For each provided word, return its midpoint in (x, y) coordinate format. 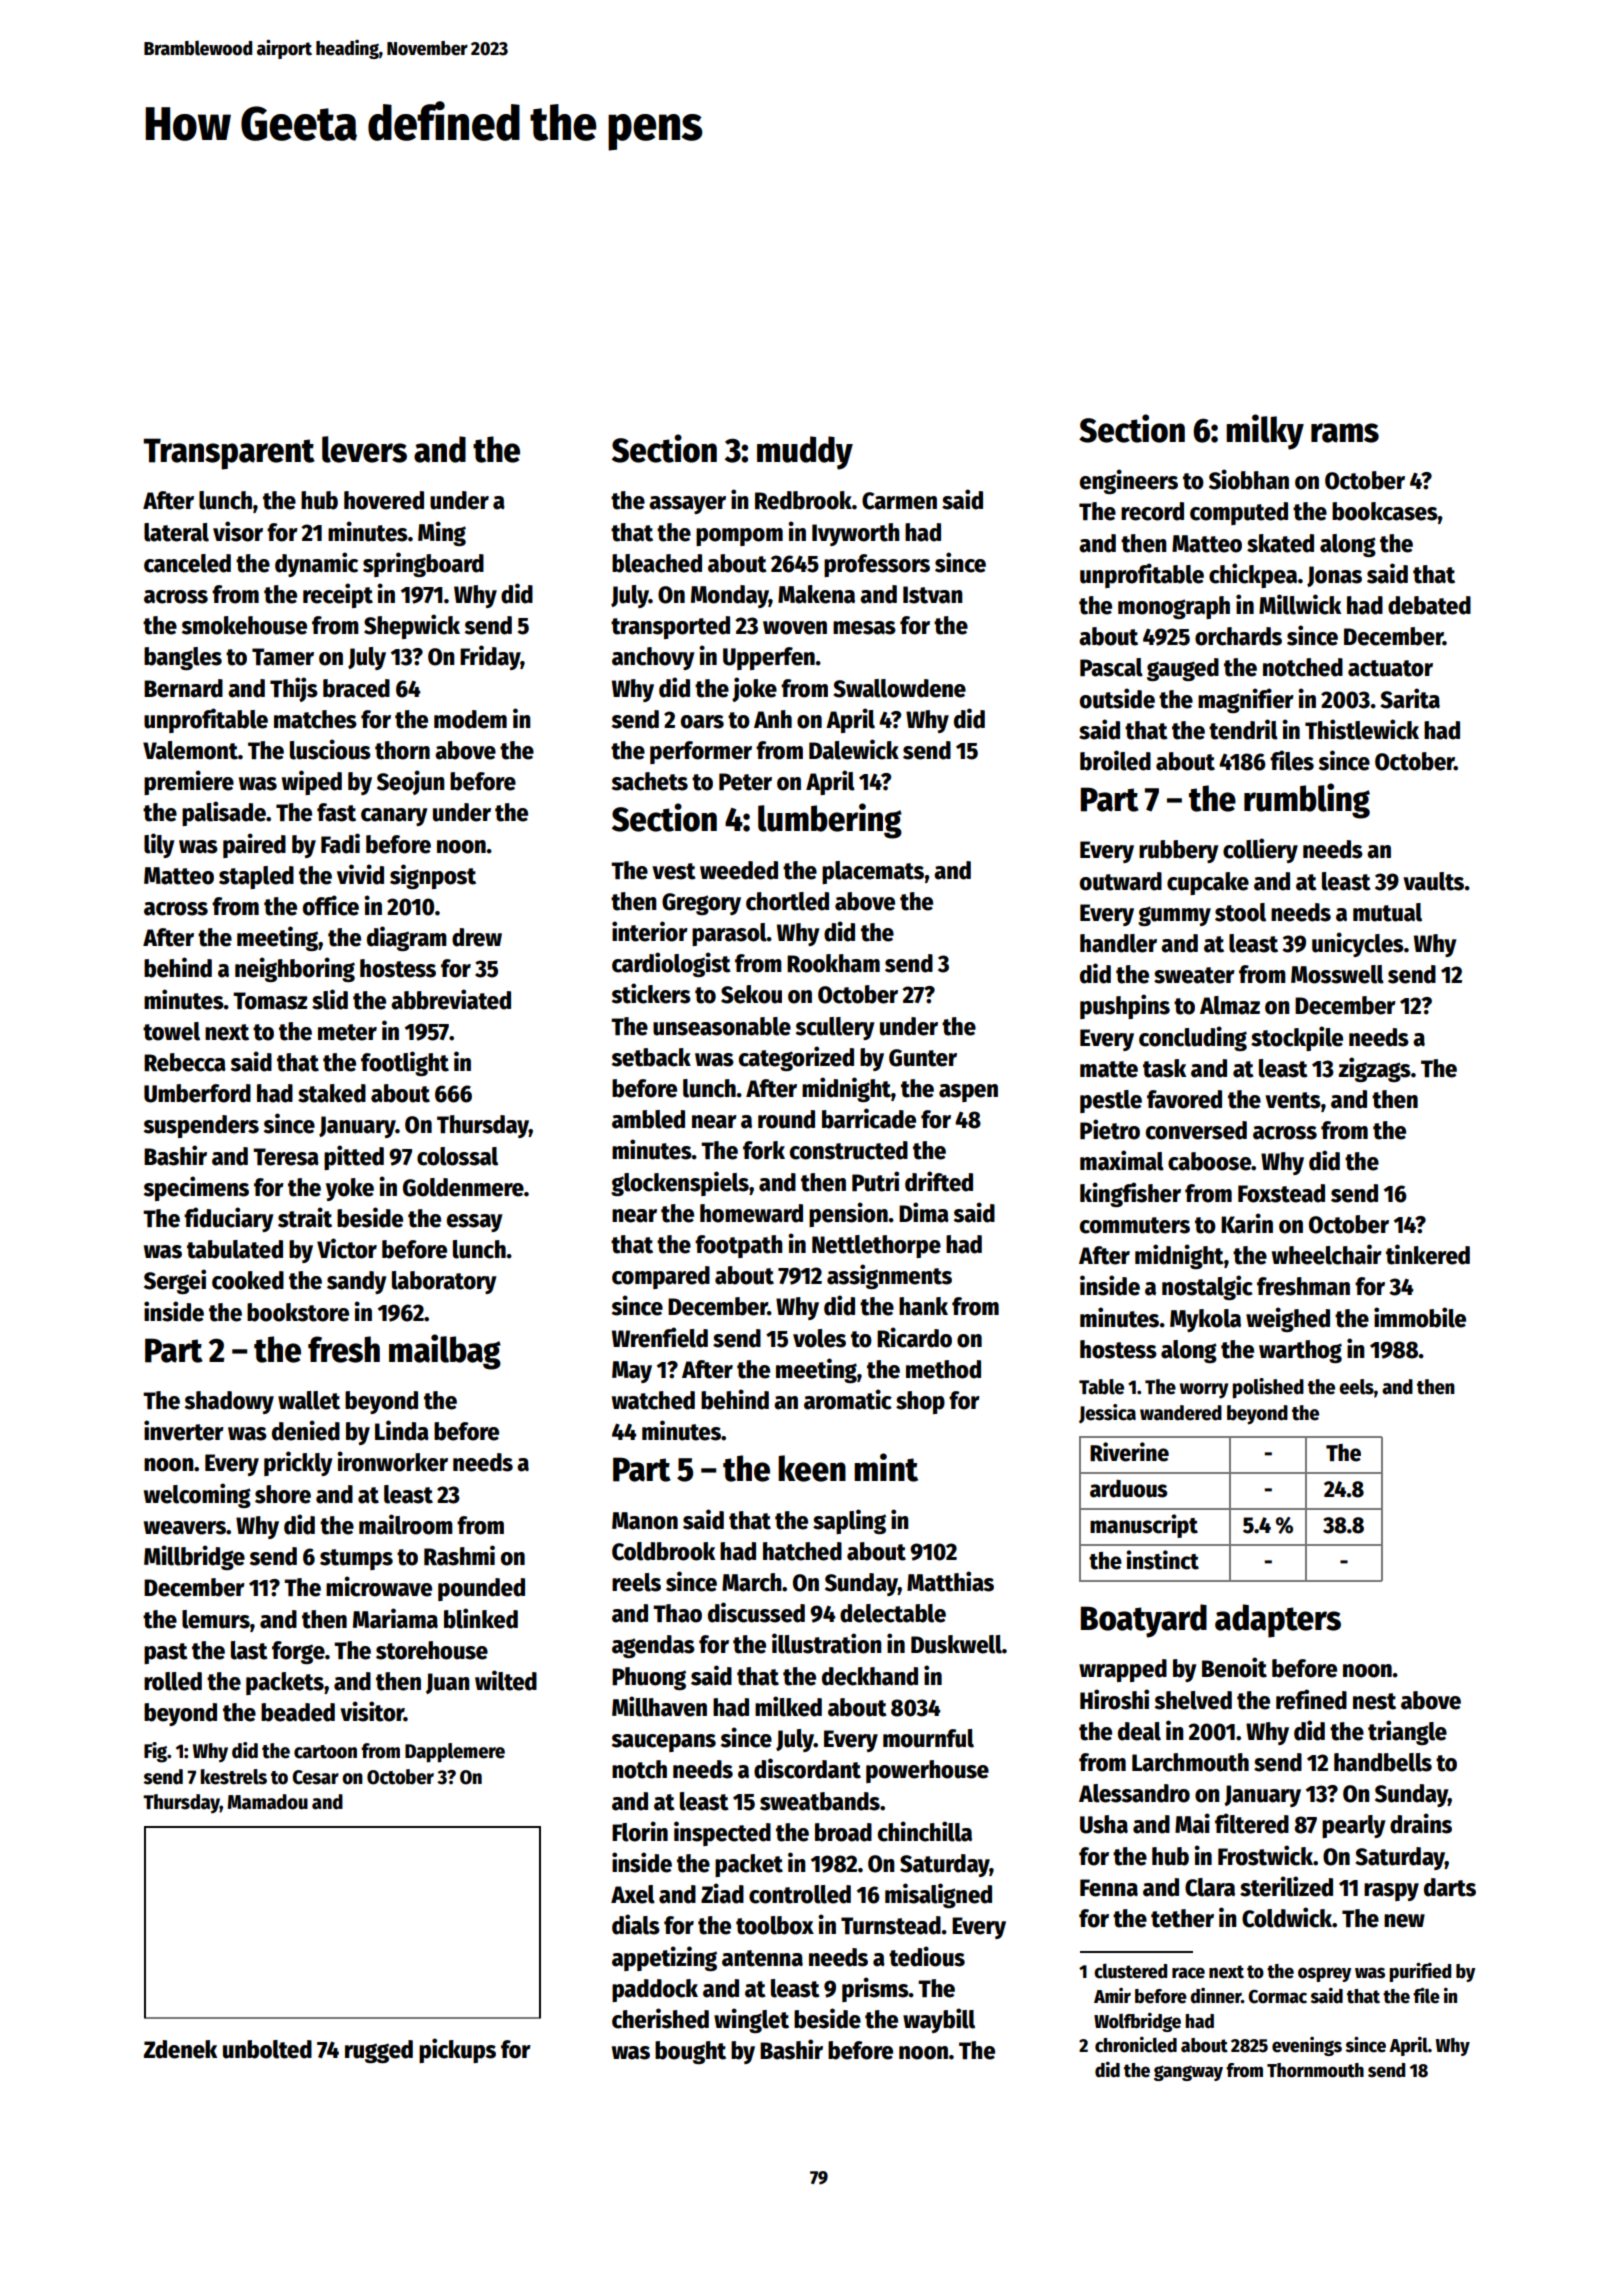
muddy (805, 453)
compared (661, 1277)
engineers (1129, 481)
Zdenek (180, 2049)
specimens (196, 1188)
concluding (1193, 1038)
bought (690, 2052)
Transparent (229, 454)
